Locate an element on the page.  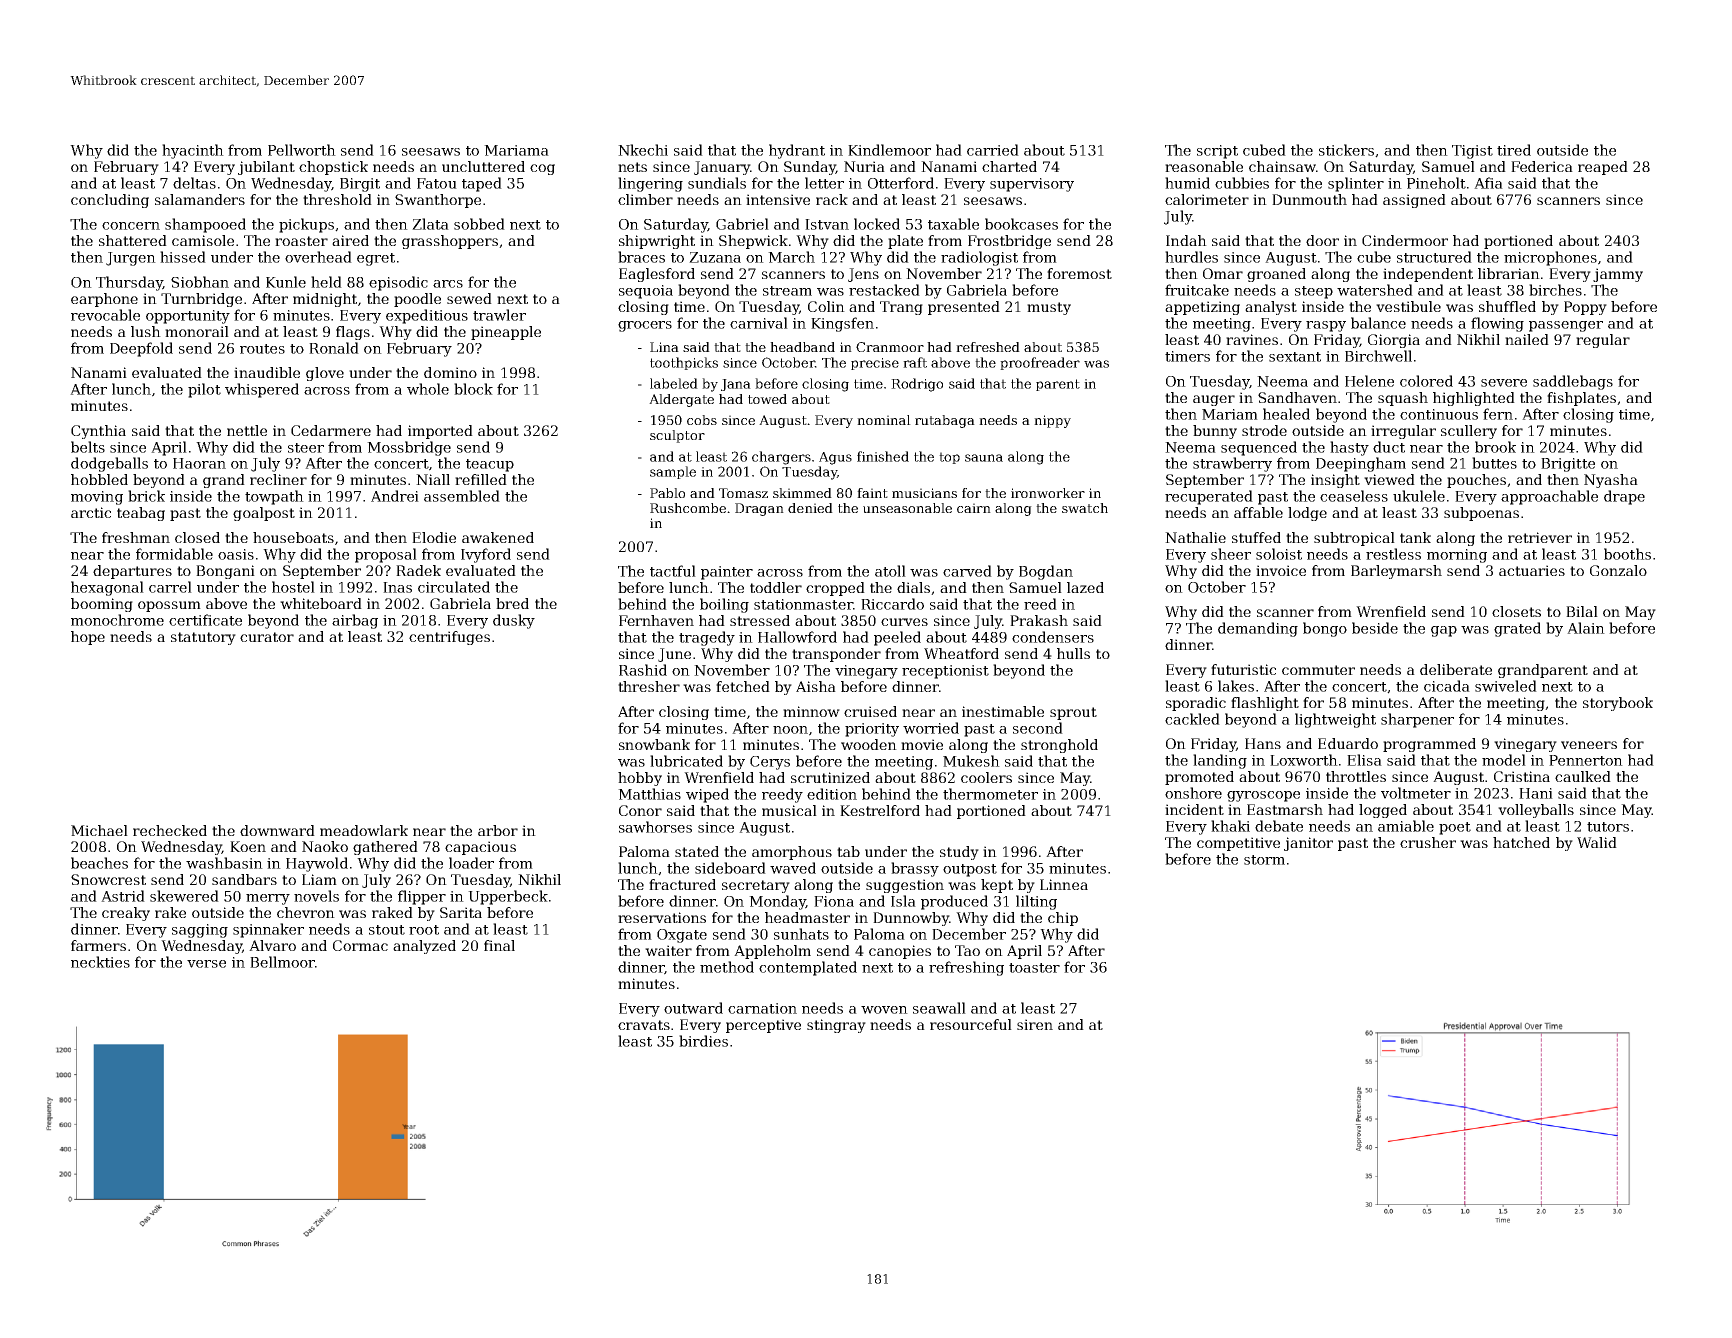
Brigitte is located at coordinates (1568, 465).
